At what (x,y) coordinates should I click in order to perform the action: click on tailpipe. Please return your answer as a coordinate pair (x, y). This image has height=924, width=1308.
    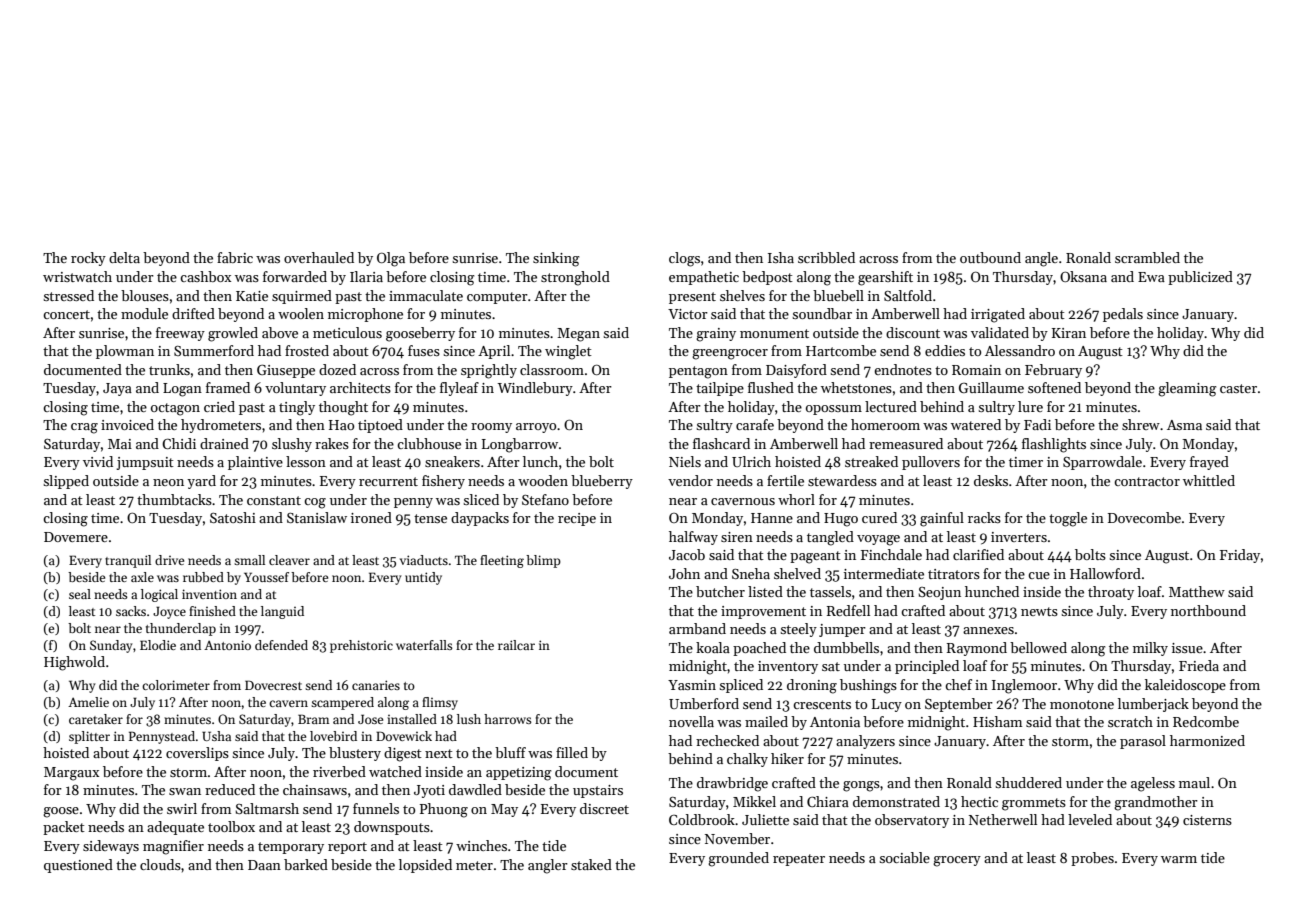
    Looking at the image, I should click on (720, 389).
